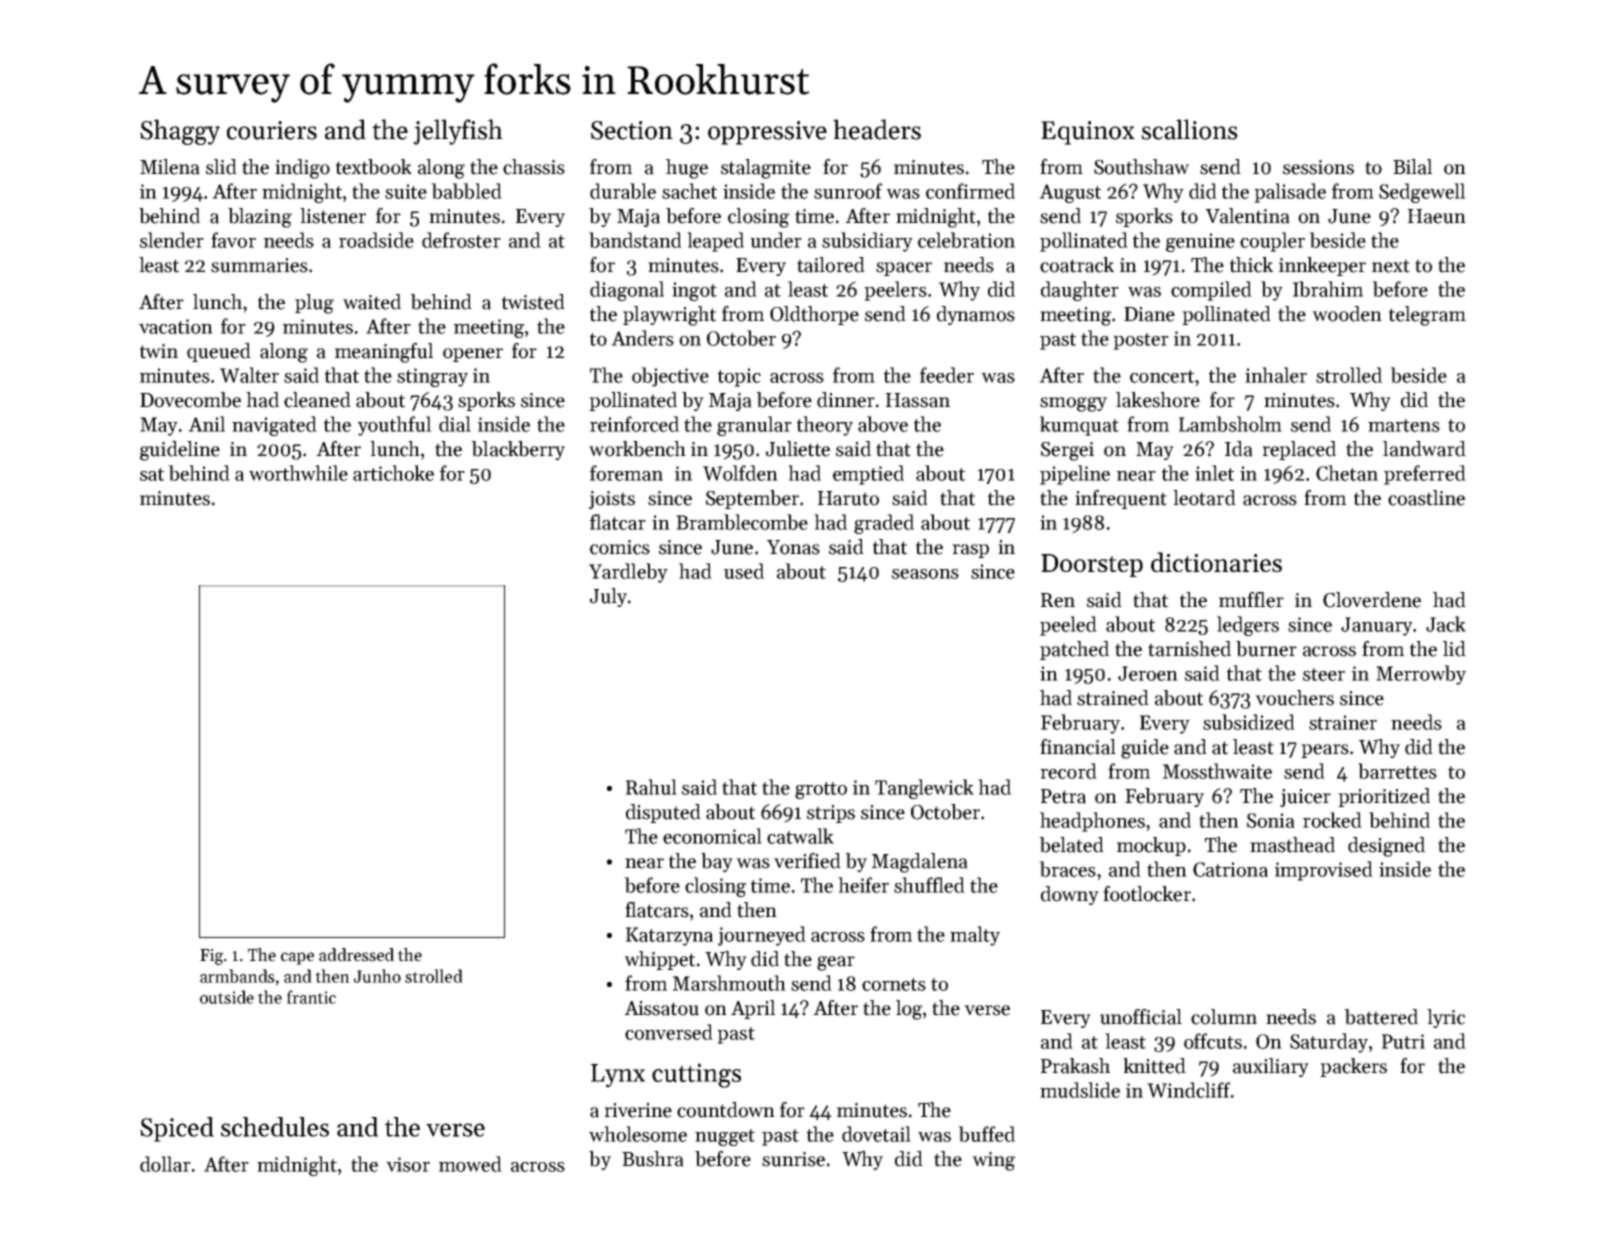 This screenshot has height=1240, width=1605. Describe the element at coordinates (180, 132) in the screenshot. I see `Shaggy` at that location.
